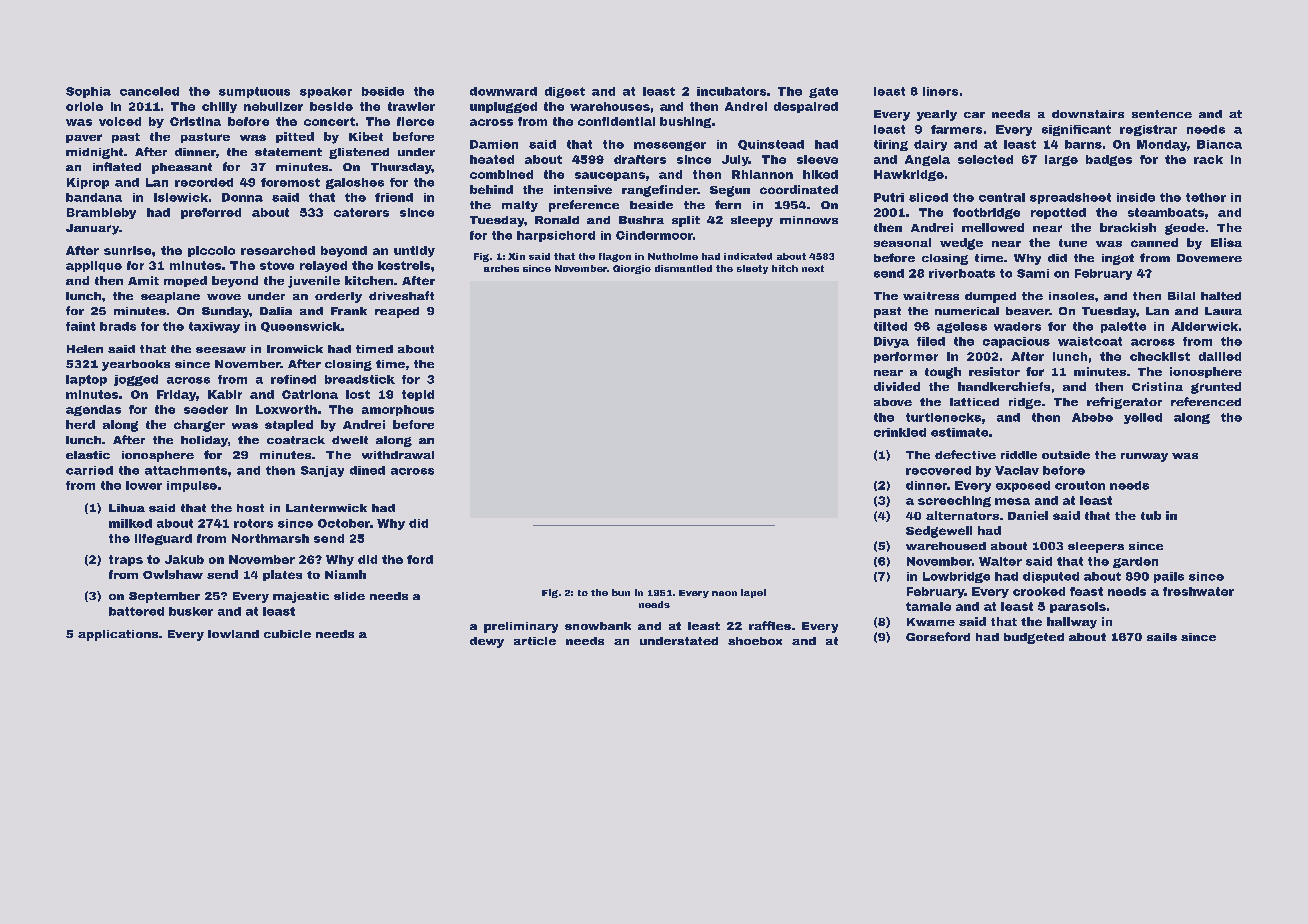 The width and height of the screenshot is (1308, 924). What do you see at coordinates (1162, 114) in the screenshot?
I see `sentence` at bounding box center [1162, 114].
